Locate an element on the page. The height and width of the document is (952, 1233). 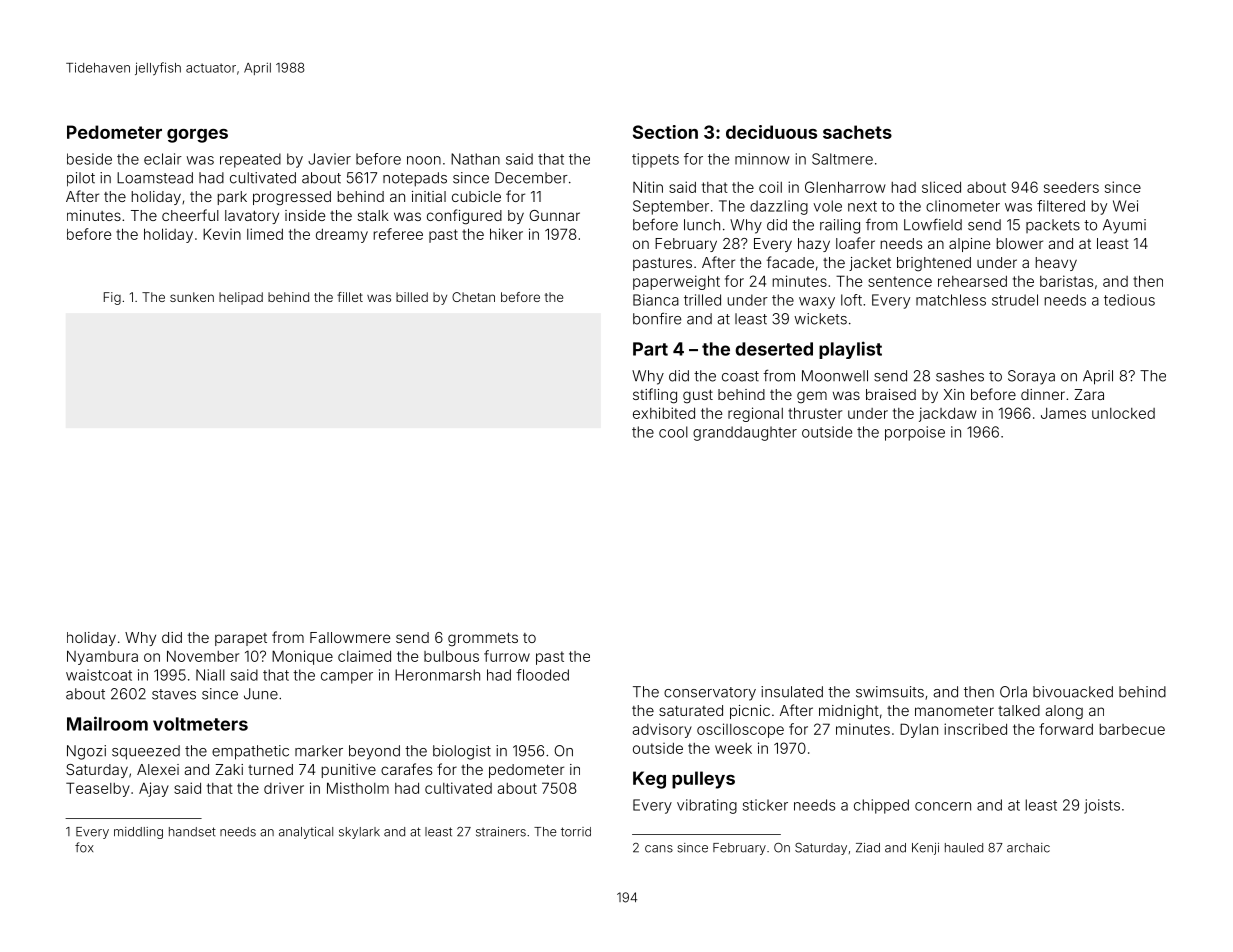
seeders is located at coordinates (1071, 187).
